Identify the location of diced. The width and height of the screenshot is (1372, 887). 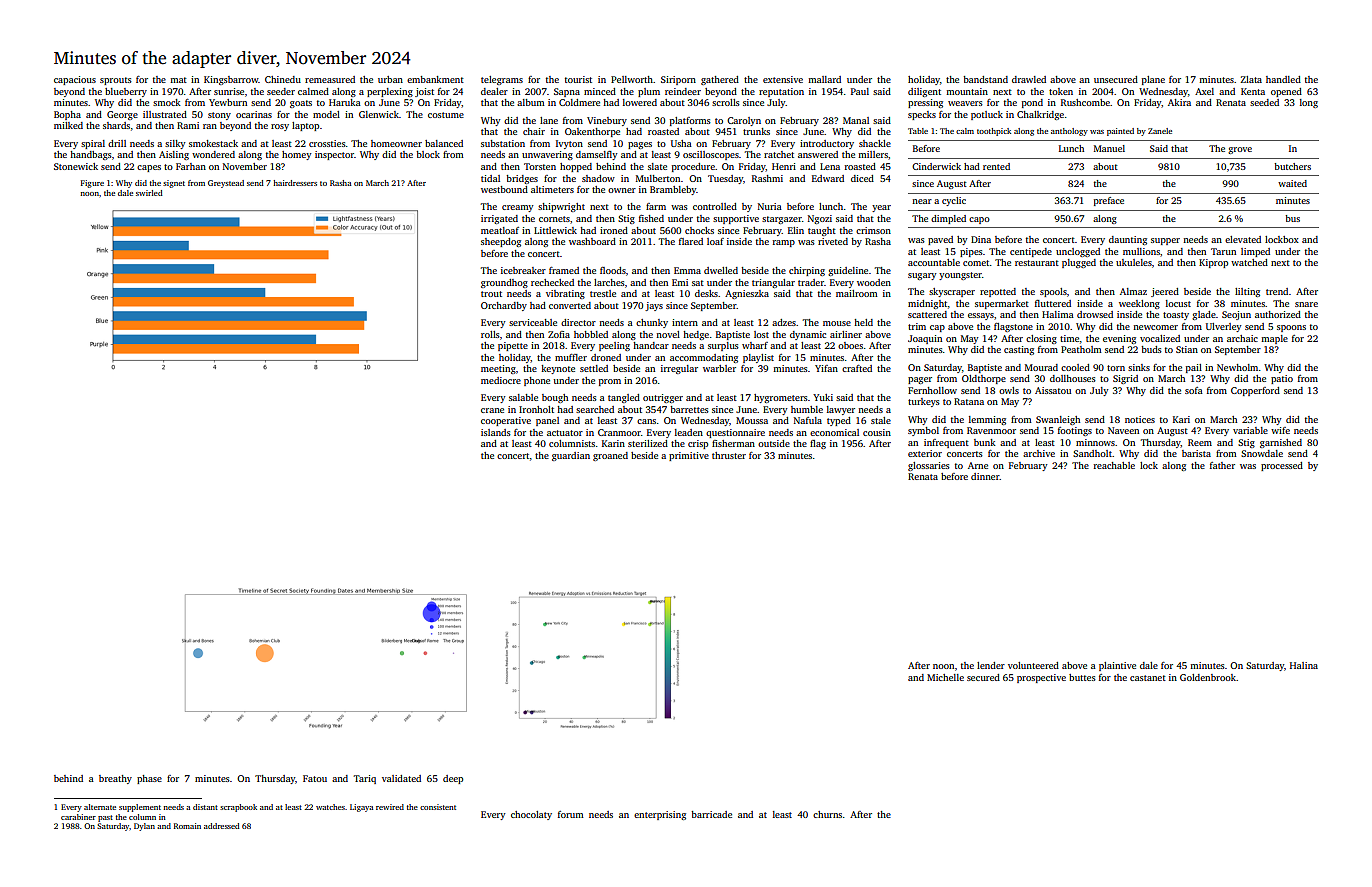
(862, 178).
